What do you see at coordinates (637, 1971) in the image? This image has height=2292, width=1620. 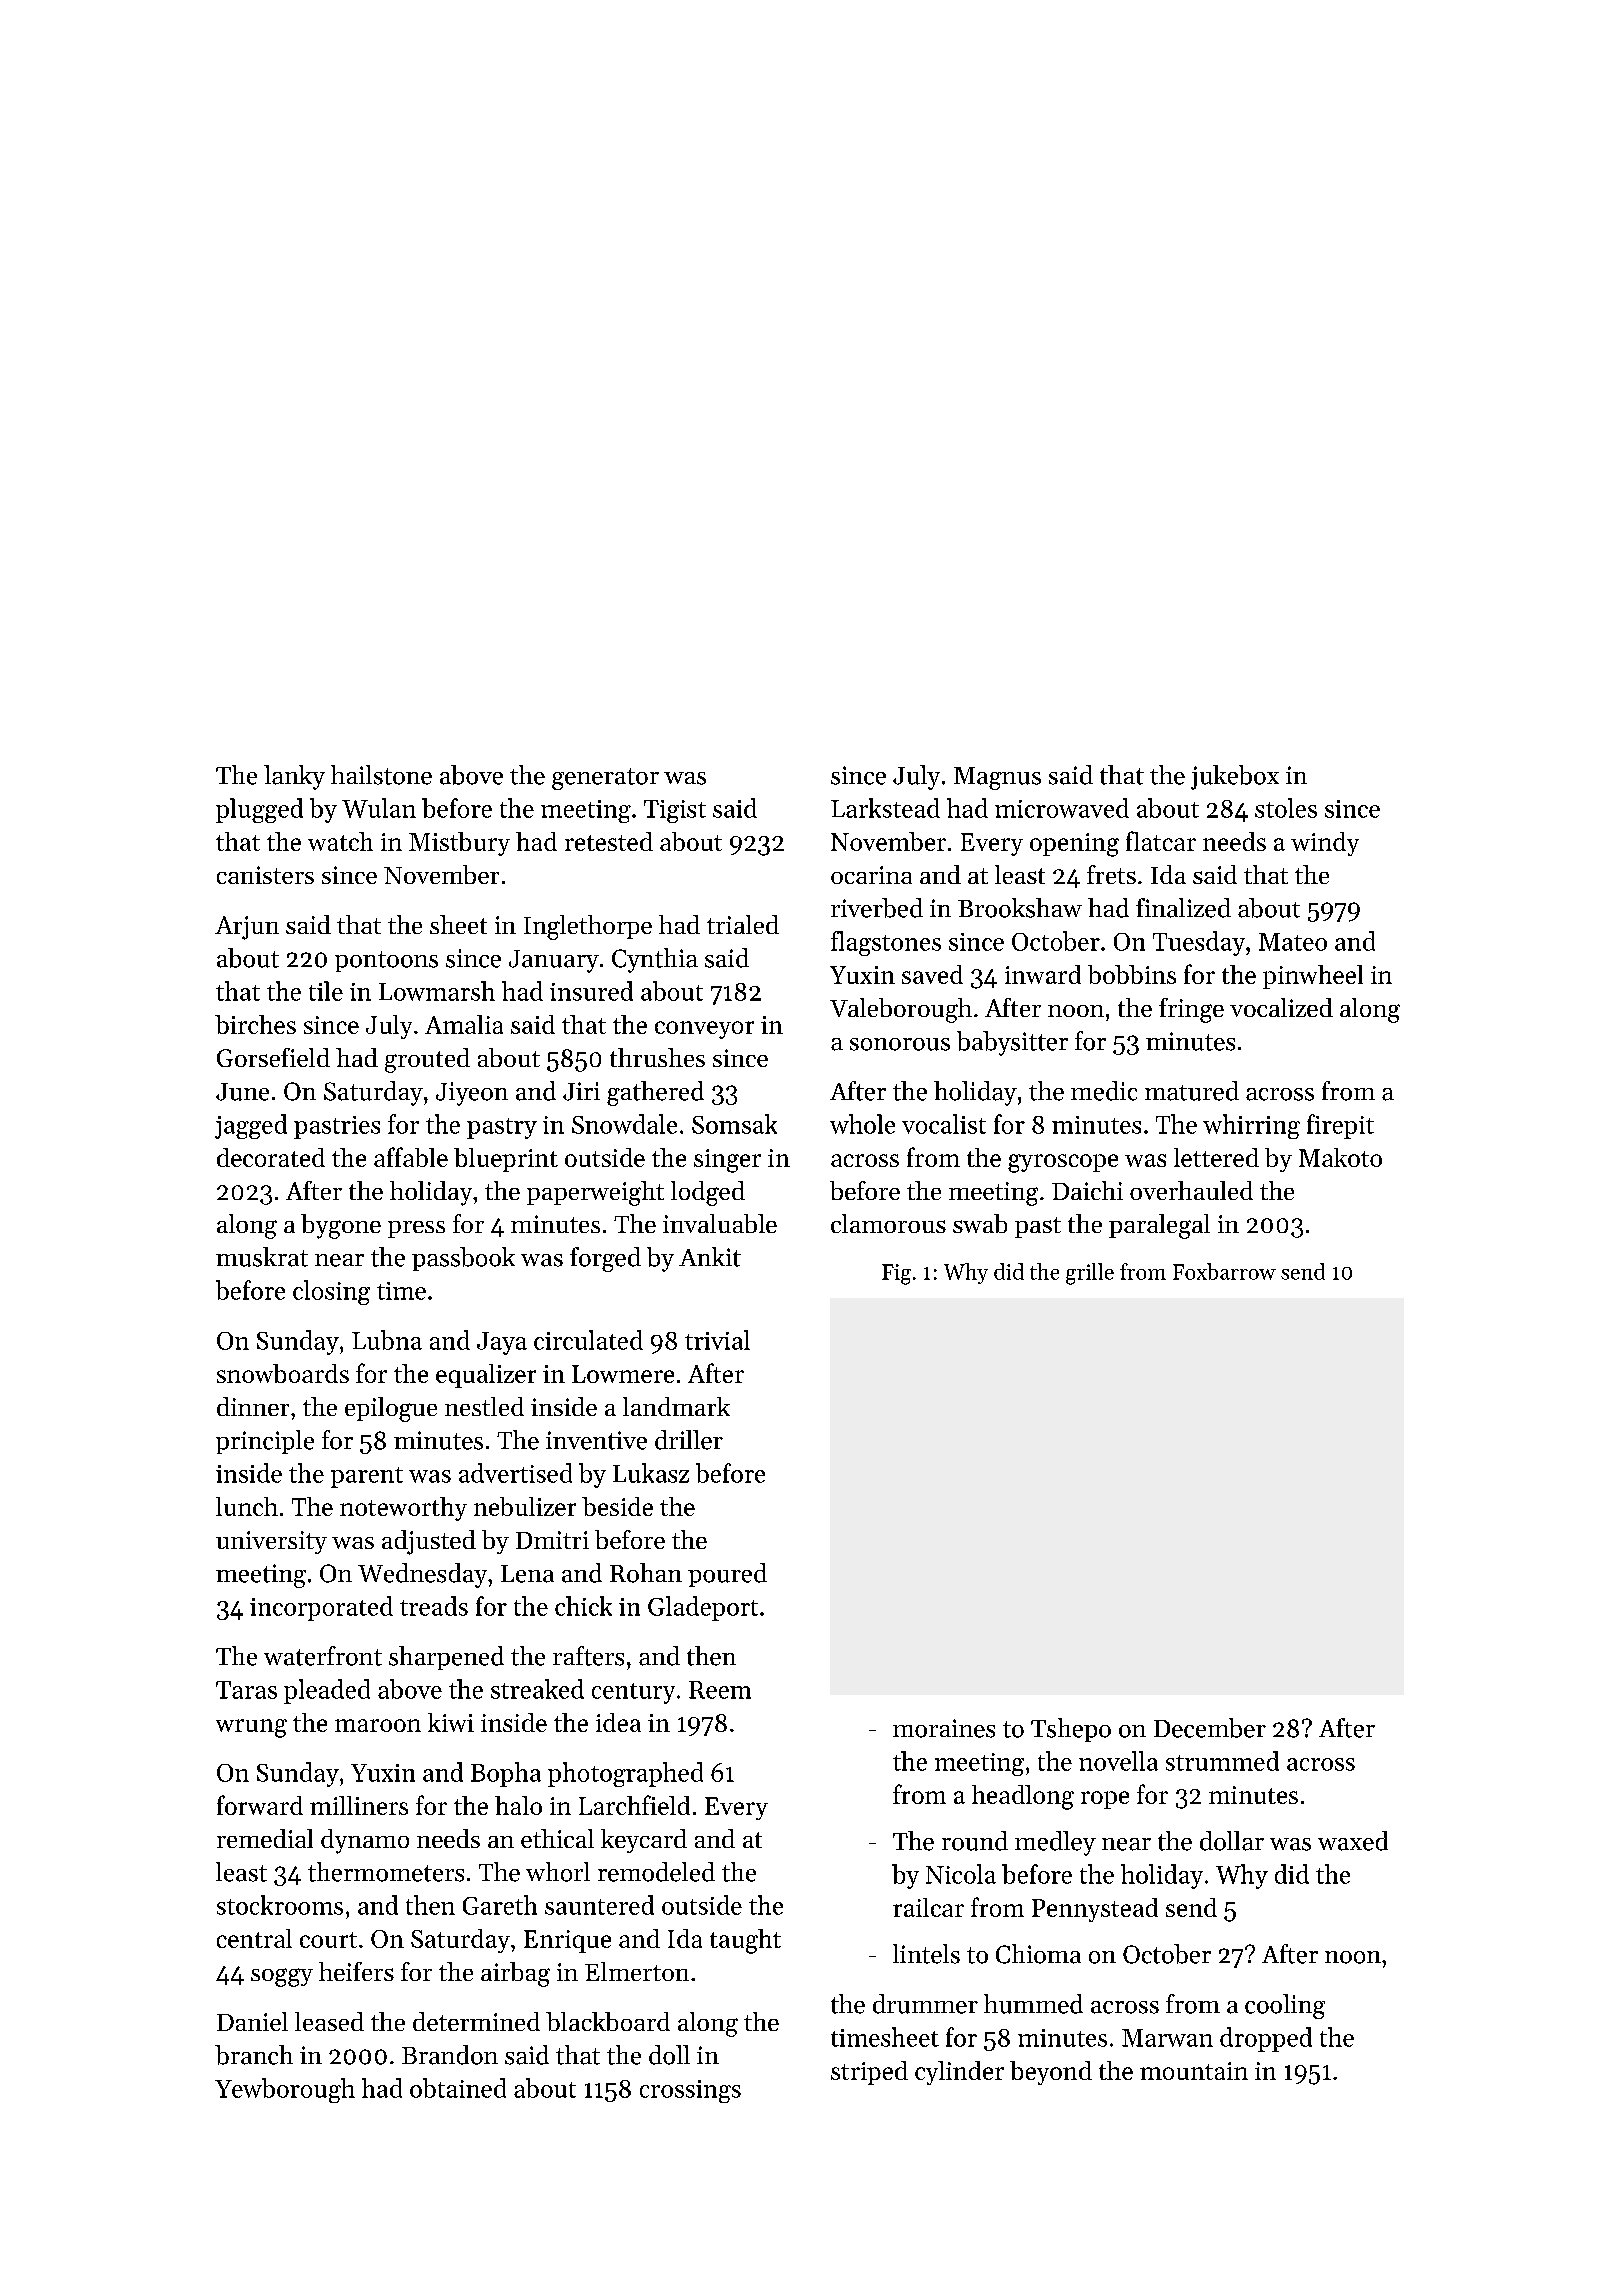 I see `Elmerton` at bounding box center [637, 1971].
